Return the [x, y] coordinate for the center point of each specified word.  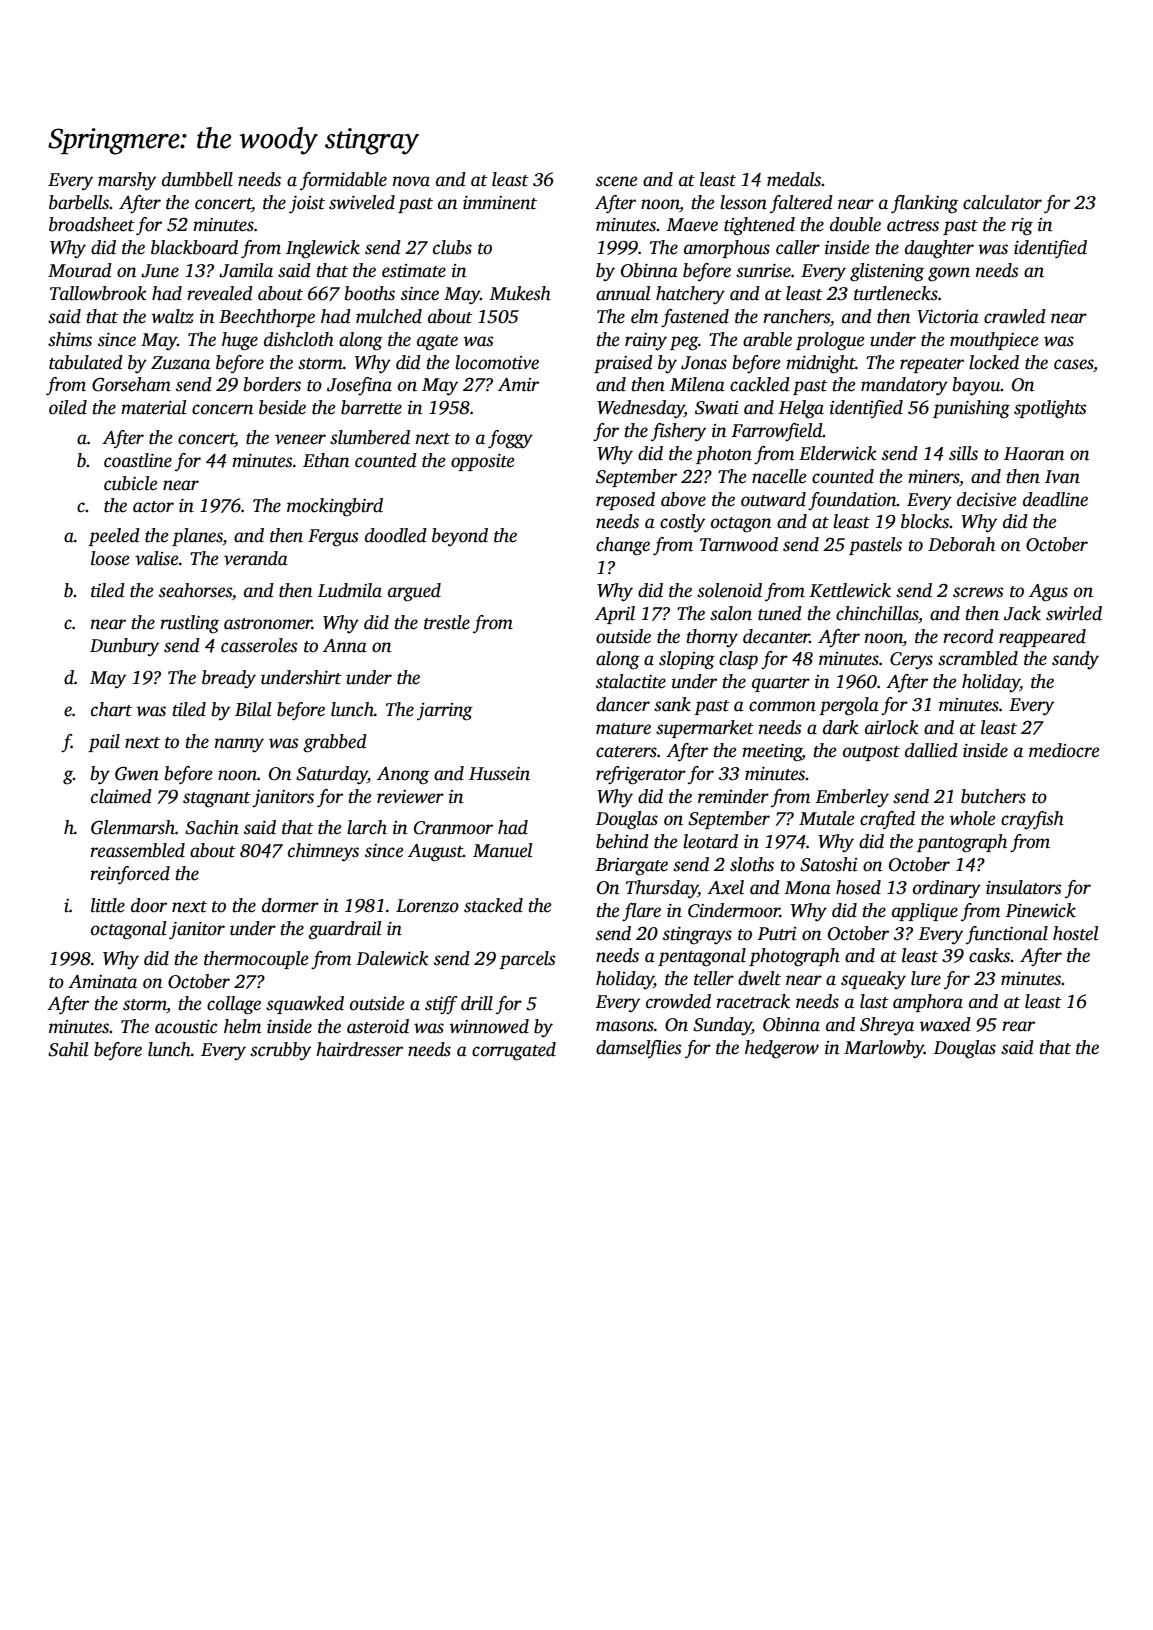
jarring [445, 712]
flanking [924, 204]
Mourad [80, 270]
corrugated [514, 1051]
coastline [138, 460]
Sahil [68, 1049]
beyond [460, 537]
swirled [1074, 613]
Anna [345, 646]
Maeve [692, 225]
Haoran [1034, 454]
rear [1018, 1026]
